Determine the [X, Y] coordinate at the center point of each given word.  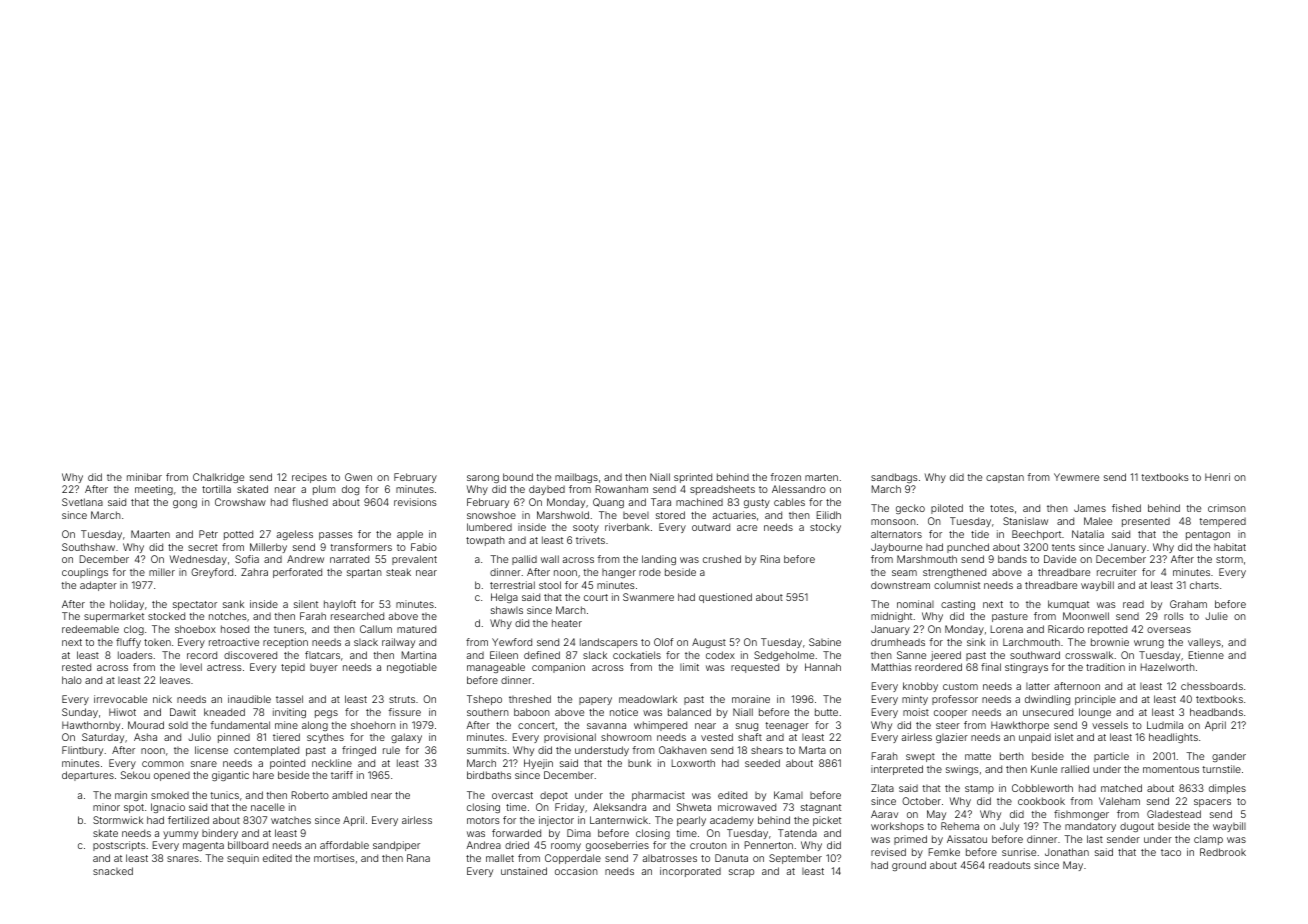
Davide [1060, 559]
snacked [113, 871]
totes [1002, 508]
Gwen [358, 477]
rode [650, 572]
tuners [289, 629]
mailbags [576, 478]
